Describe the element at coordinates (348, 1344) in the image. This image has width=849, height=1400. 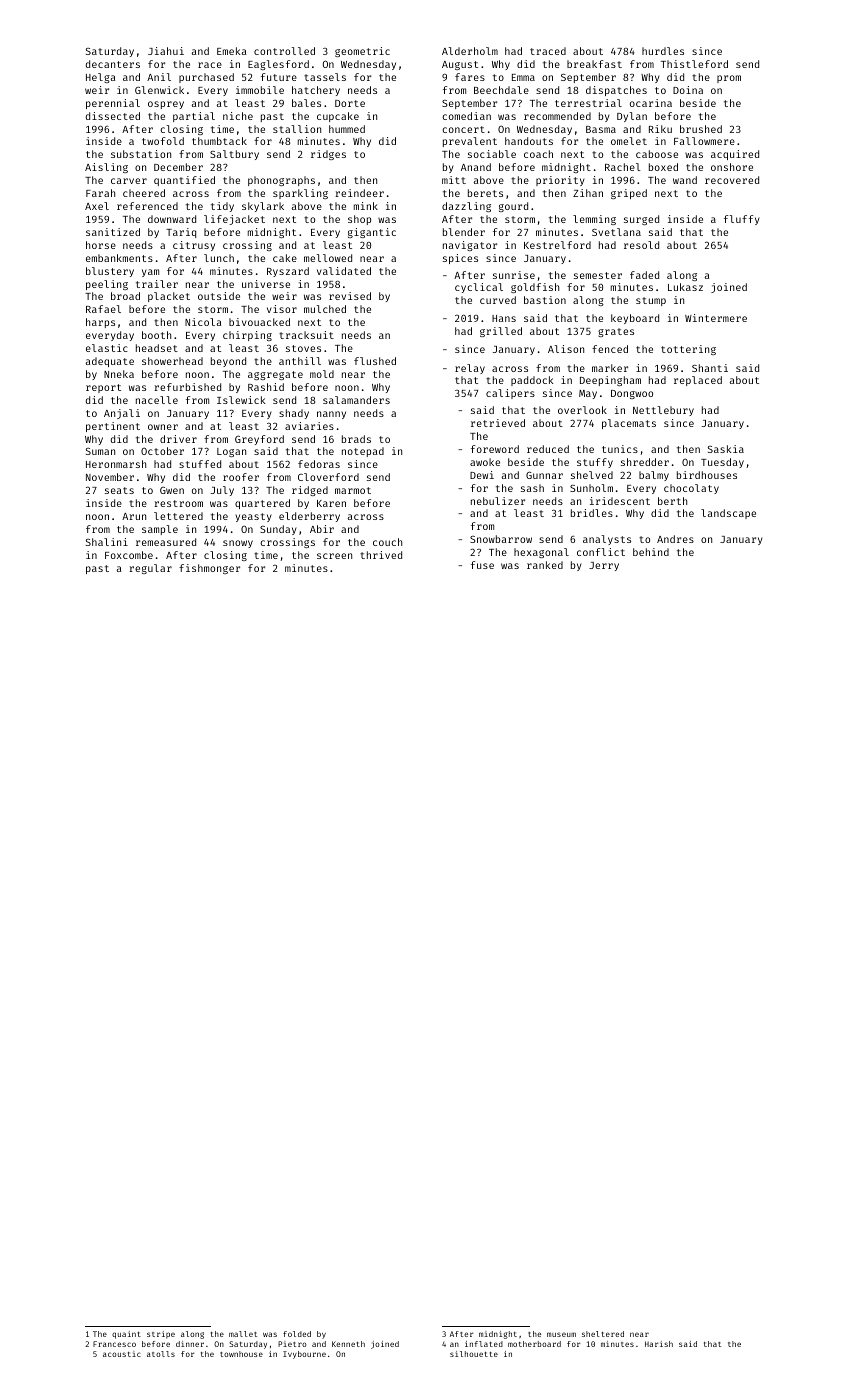
I see `Kenneth` at that location.
